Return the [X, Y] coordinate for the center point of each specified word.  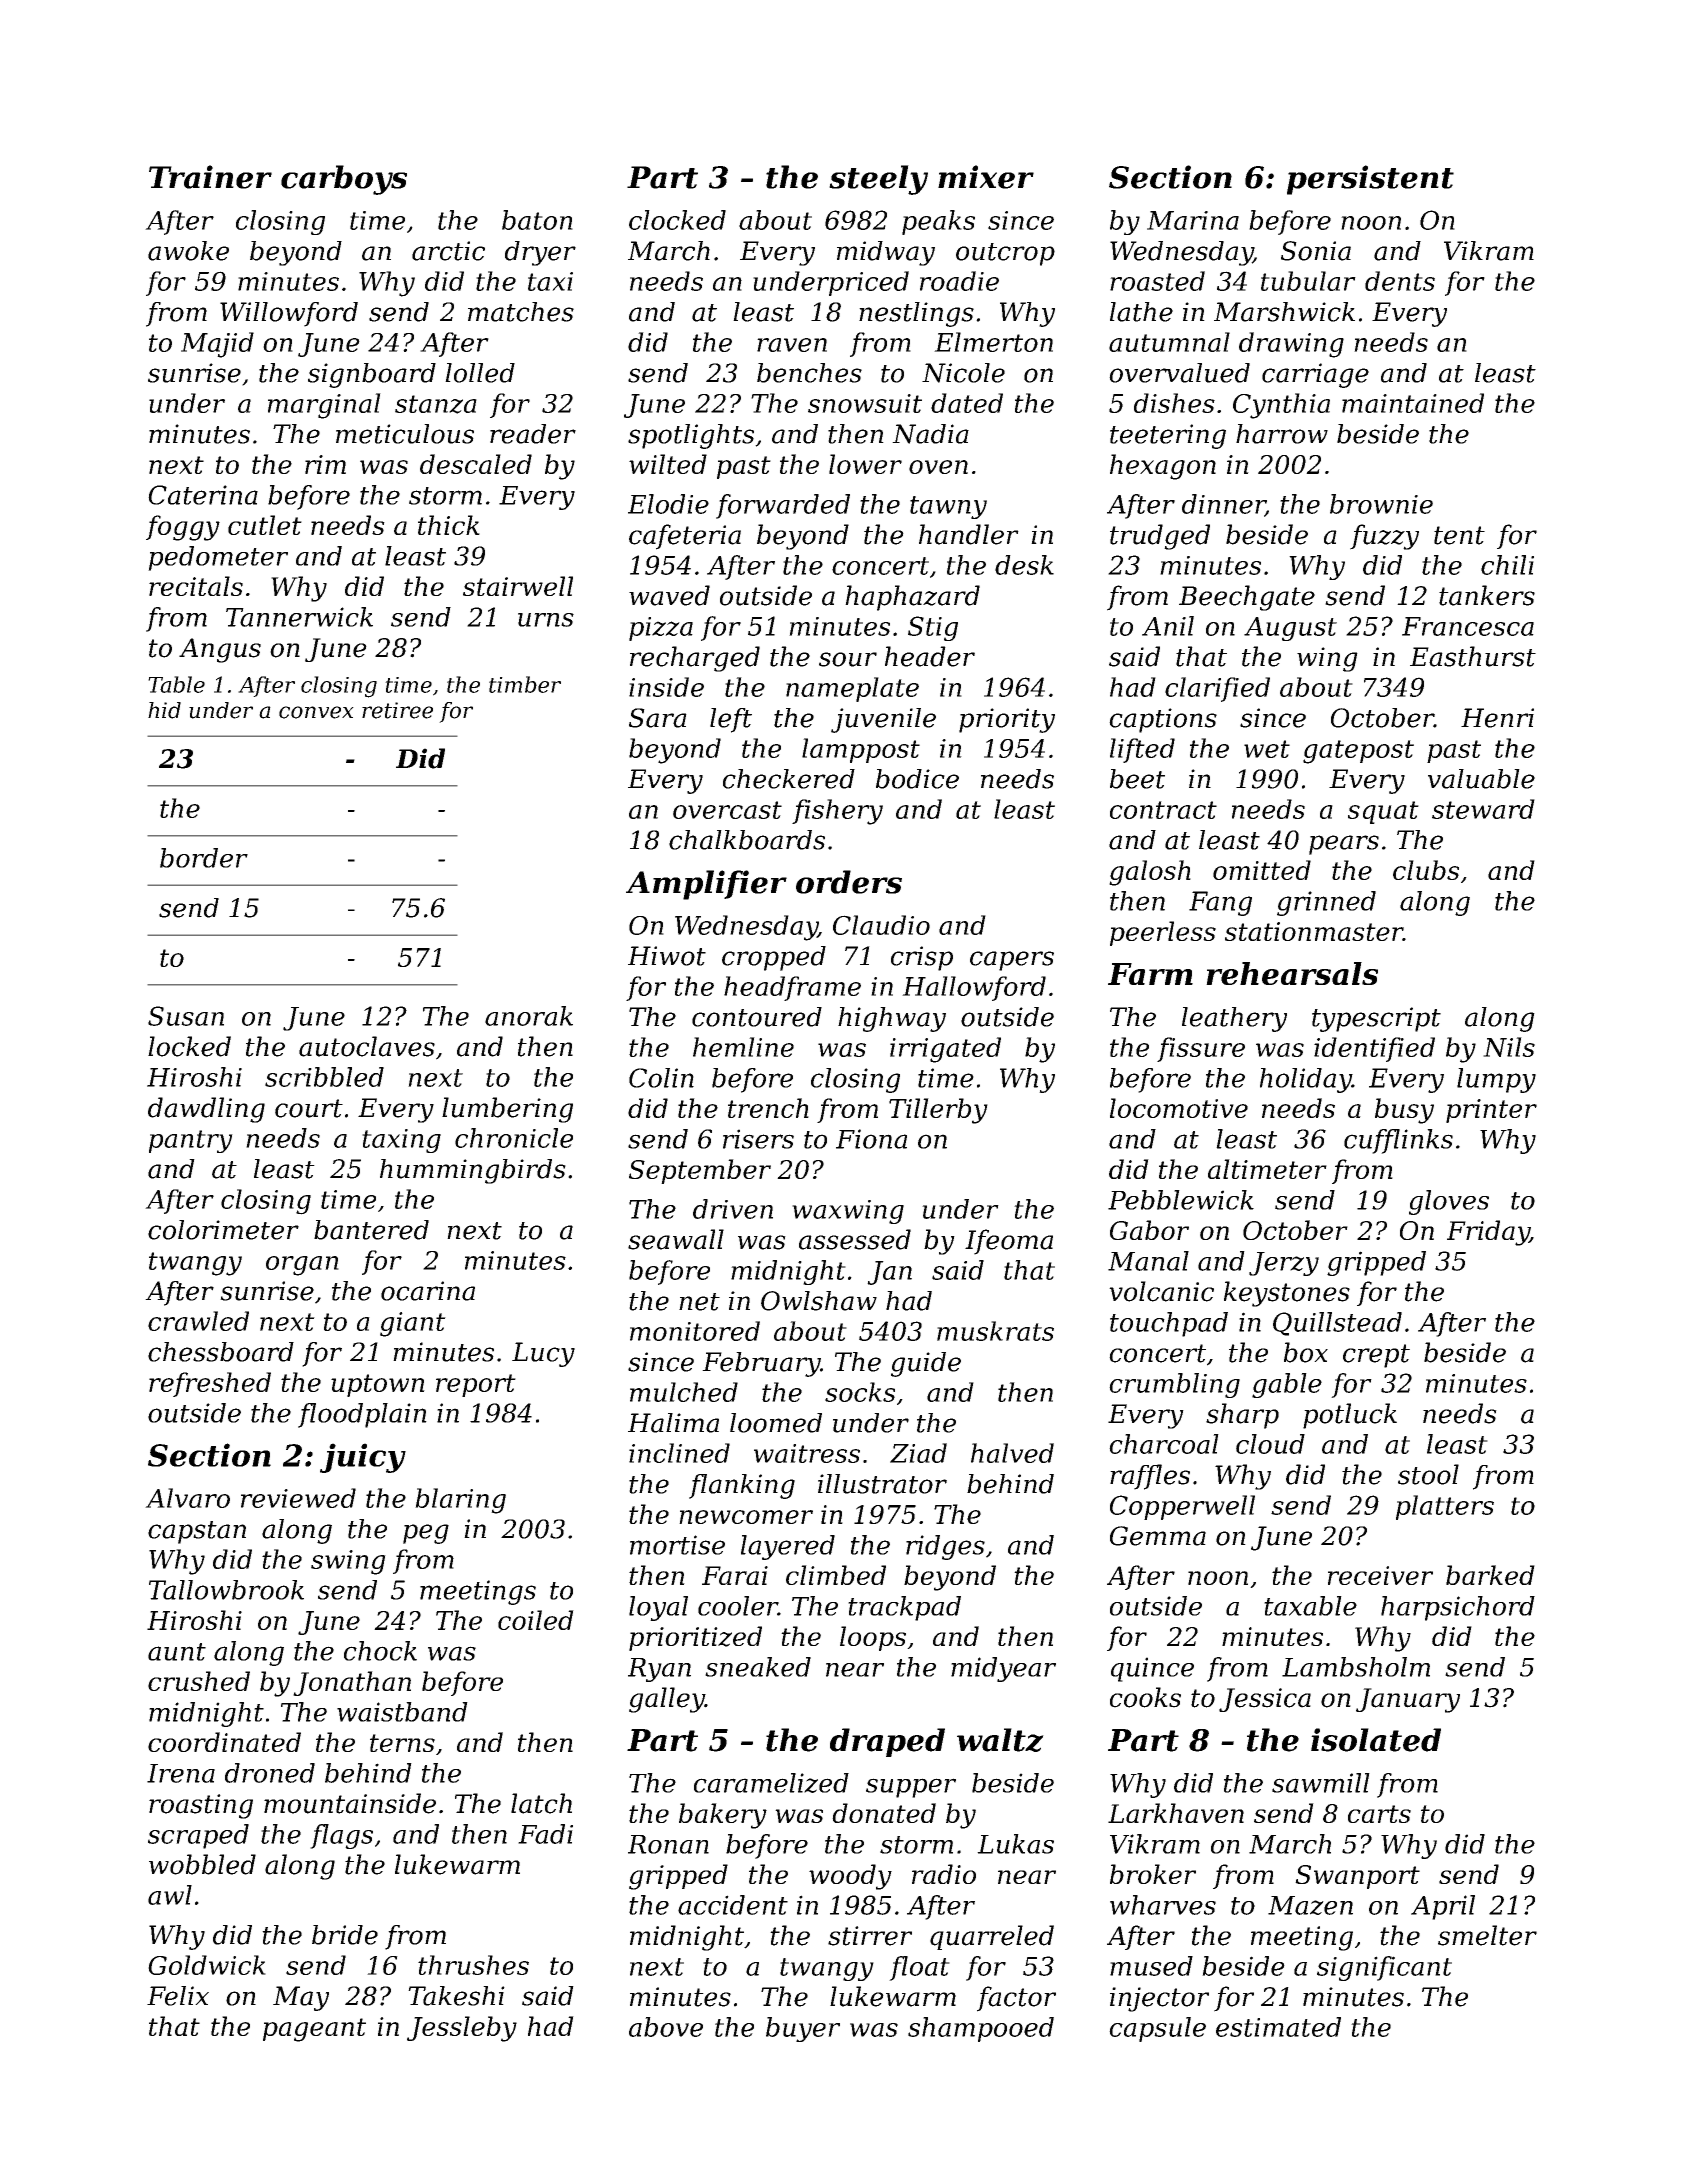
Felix [178, 1996]
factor [1016, 1999]
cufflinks [1398, 1141]
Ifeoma [1009, 1242]
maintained [1413, 403]
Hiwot [667, 956]
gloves [1449, 1202]
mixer [986, 177]
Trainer [210, 177]
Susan [186, 1016]
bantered [371, 1230]
